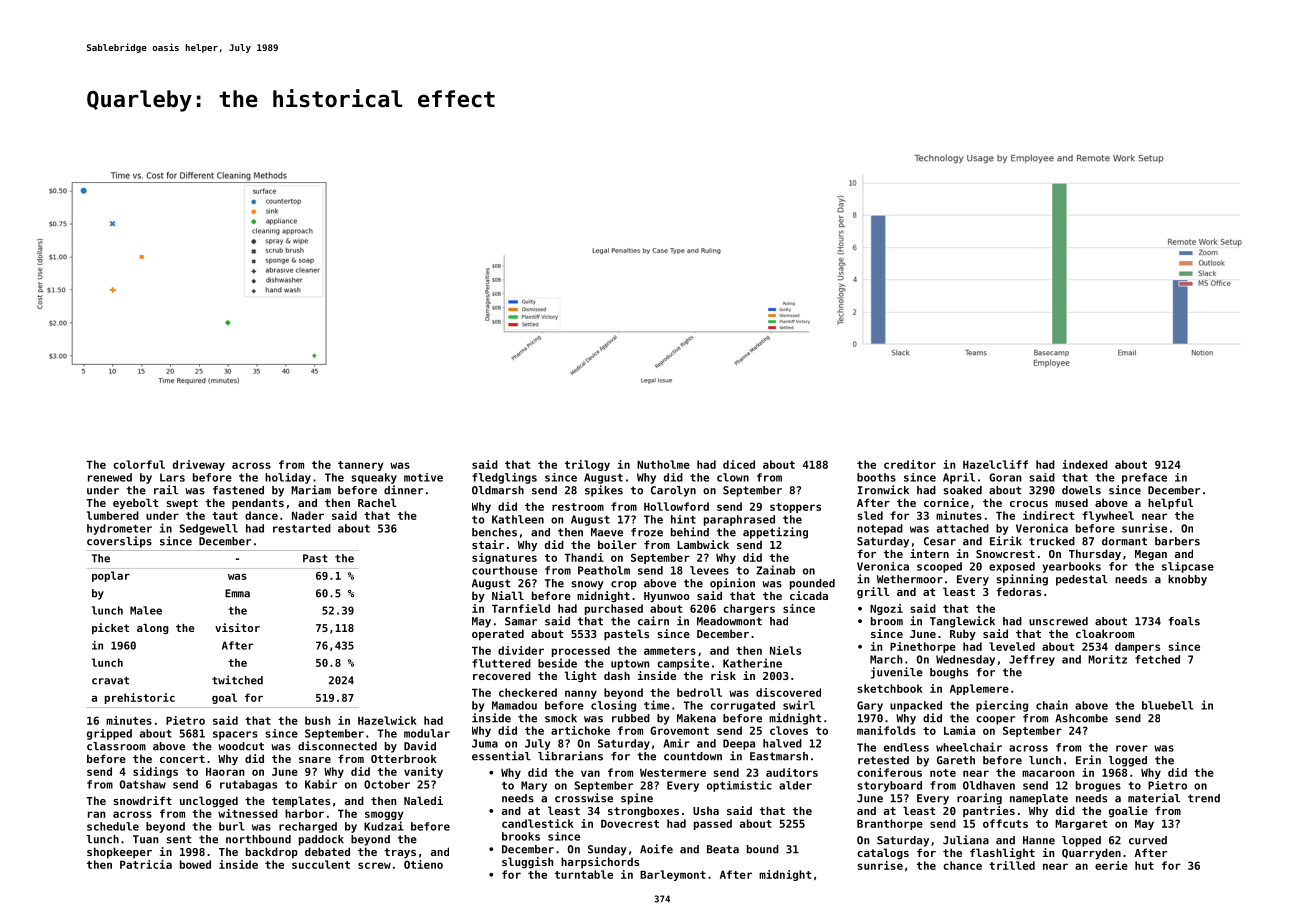 The width and height of the page is (1308, 924). I want to click on passed, so click(713, 824).
